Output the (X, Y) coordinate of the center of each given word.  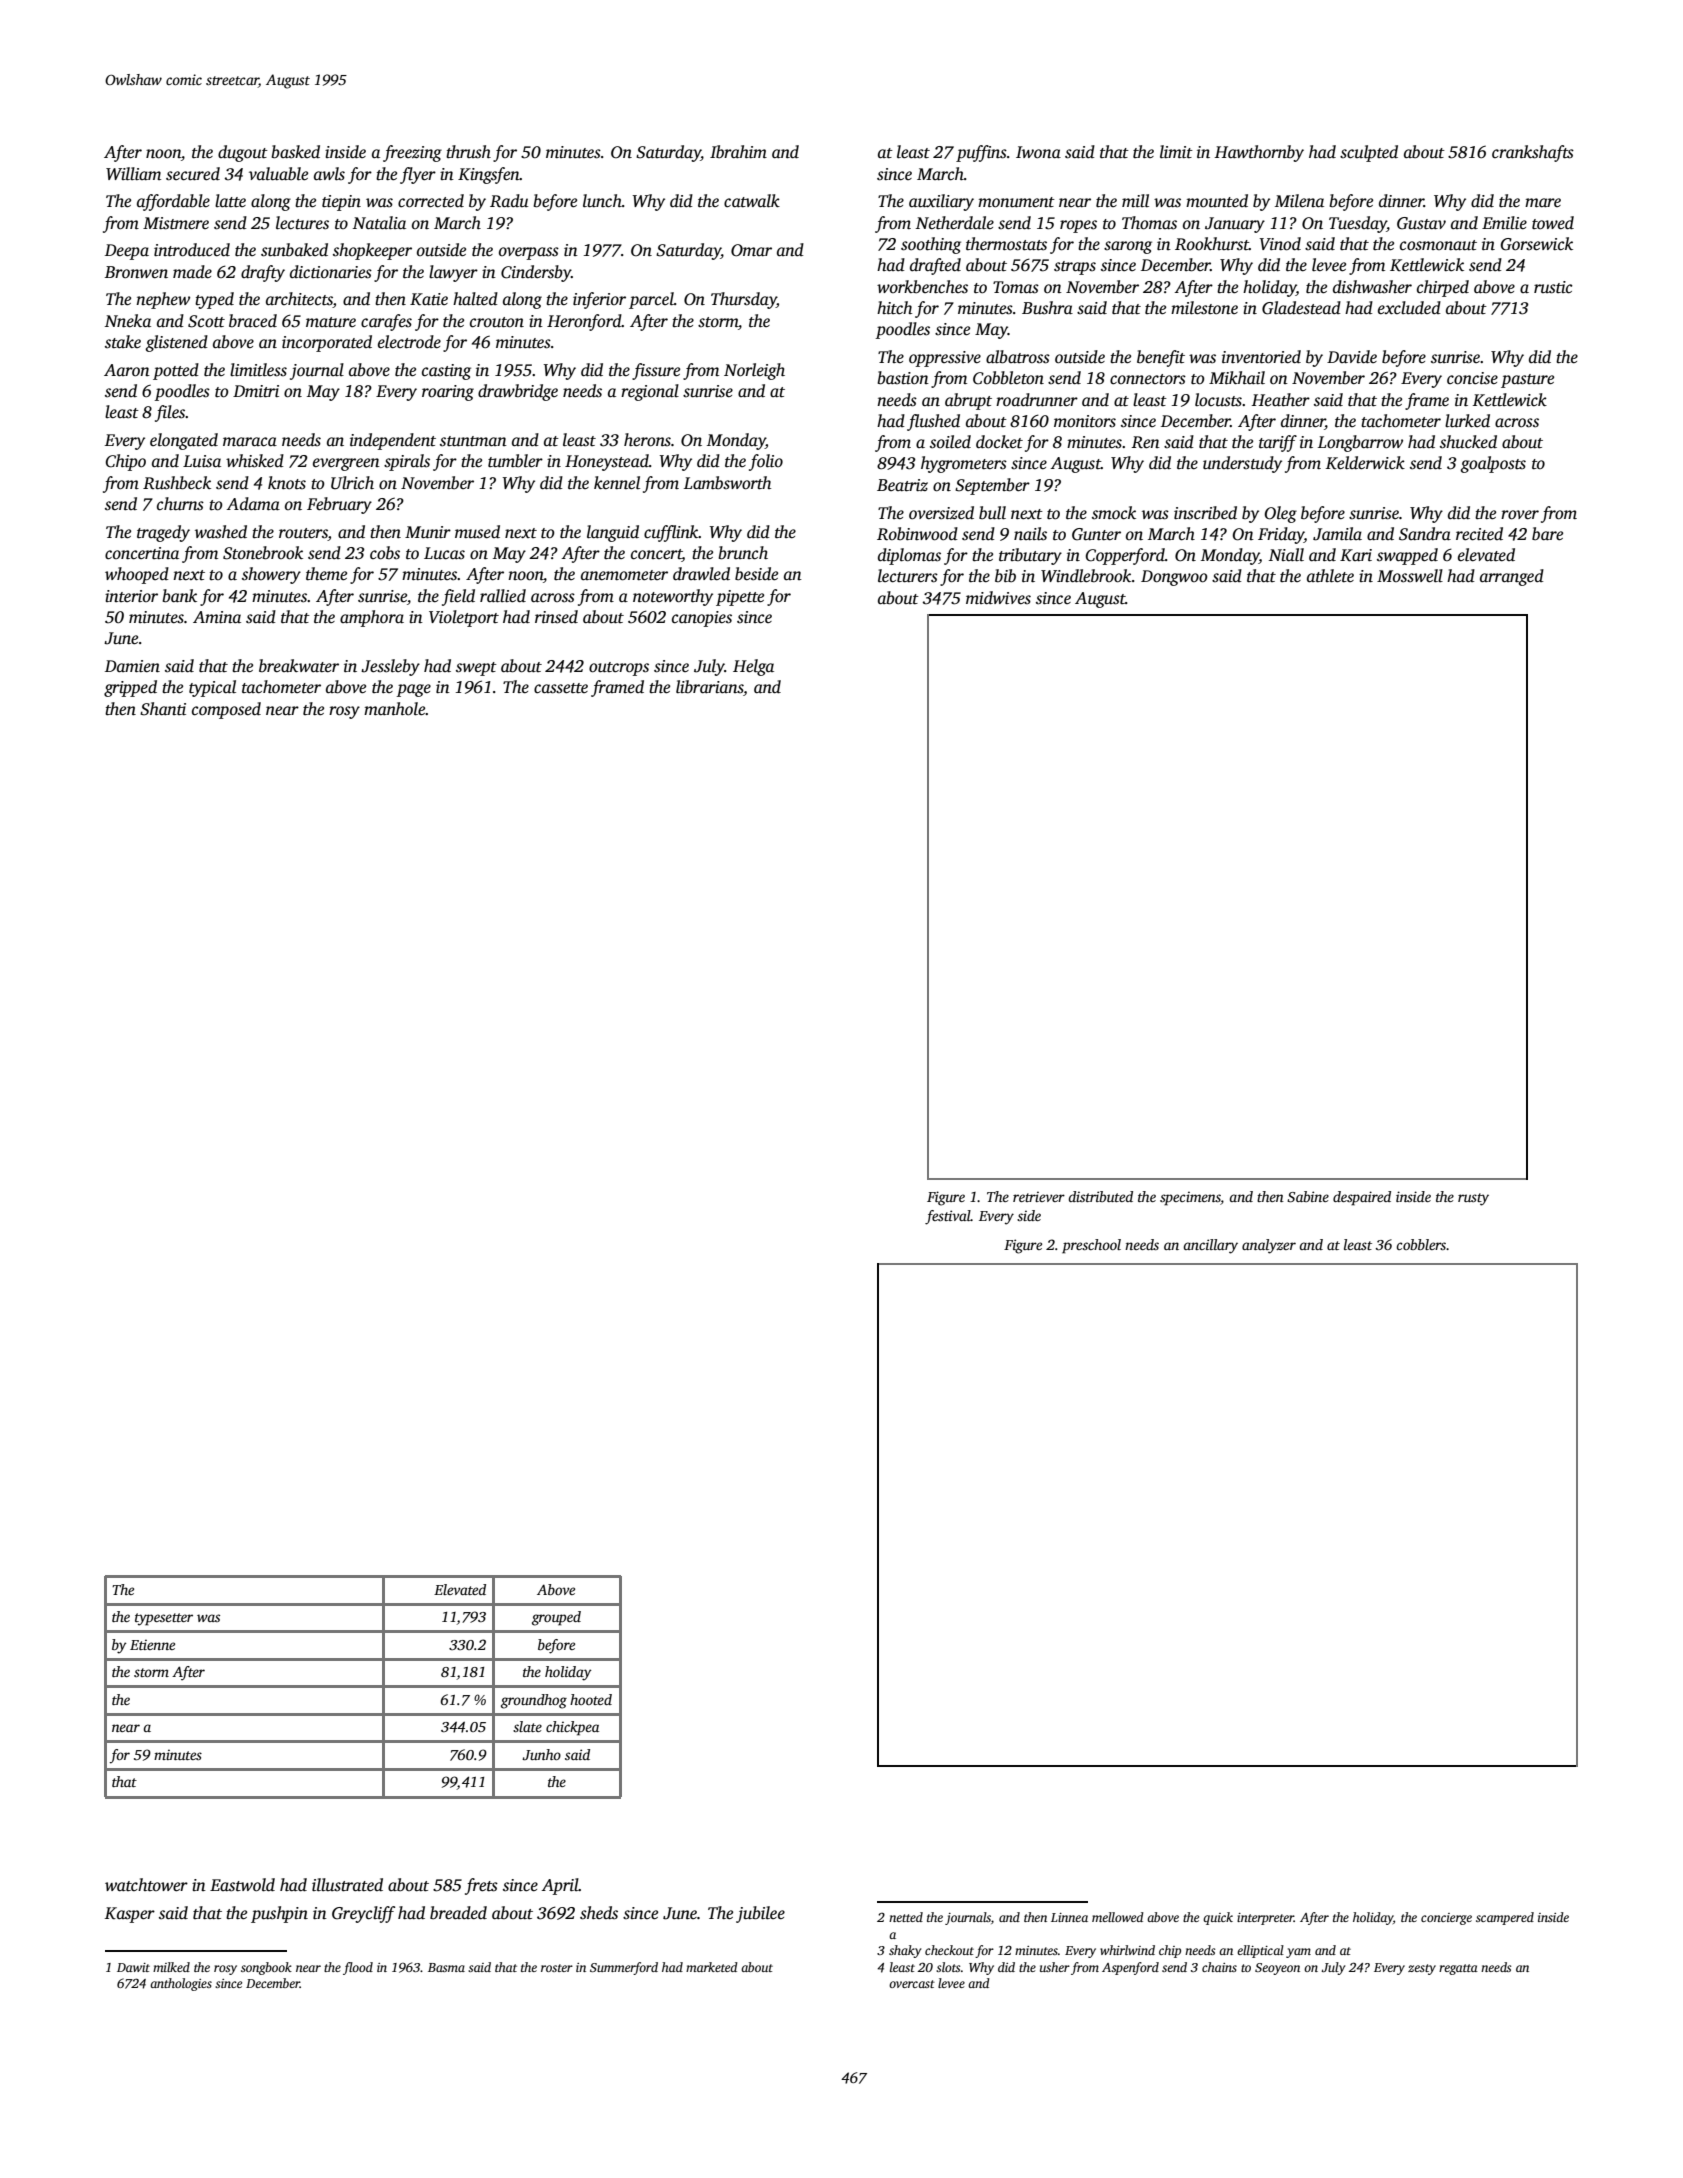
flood (358, 1968)
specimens (1190, 1198)
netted (906, 1917)
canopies (702, 619)
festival (948, 1217)
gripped (130, 688)
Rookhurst (1212, 244)
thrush (468, 152)
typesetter (164, 1619)
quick (1218, 1918)
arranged (1512, 577)
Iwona (1038, 152)
